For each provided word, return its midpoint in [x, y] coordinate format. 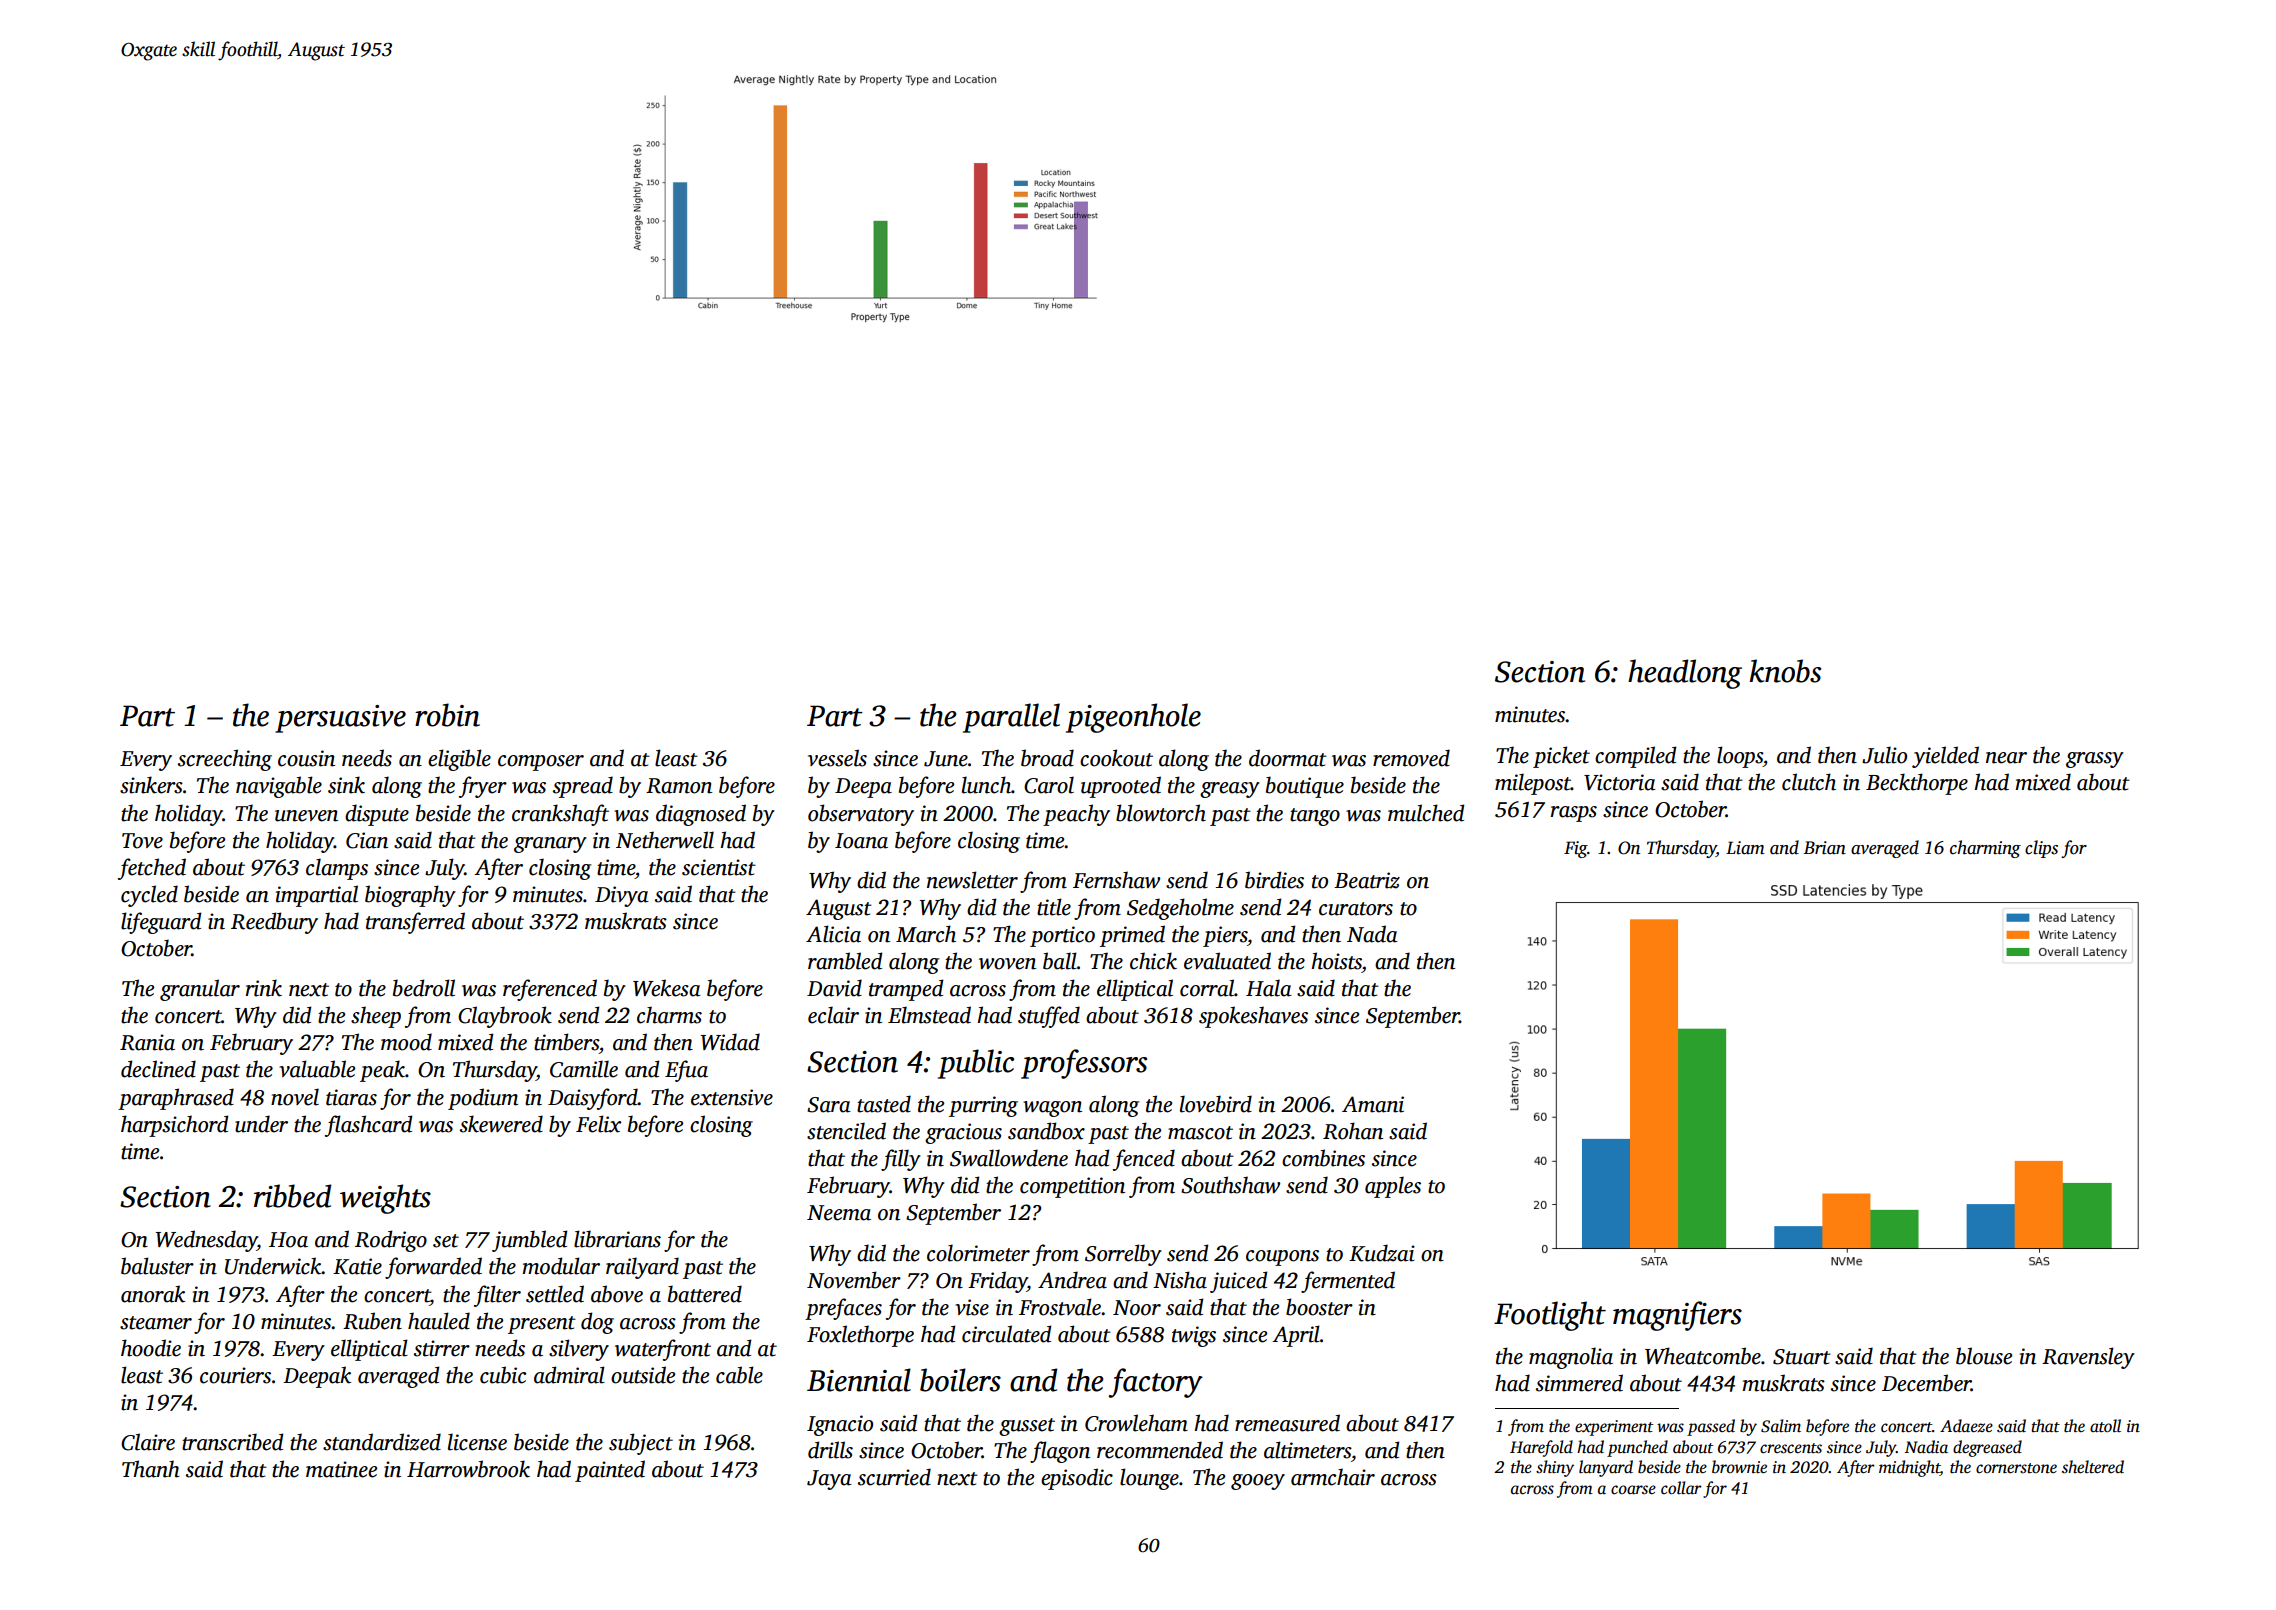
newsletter [972, 880]
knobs [1785, 671]
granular [200, 990]
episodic [1077, 1479]
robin [447, 715]
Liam [1745, 848]
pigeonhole [1133, 718]
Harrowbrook [468, 1469]
